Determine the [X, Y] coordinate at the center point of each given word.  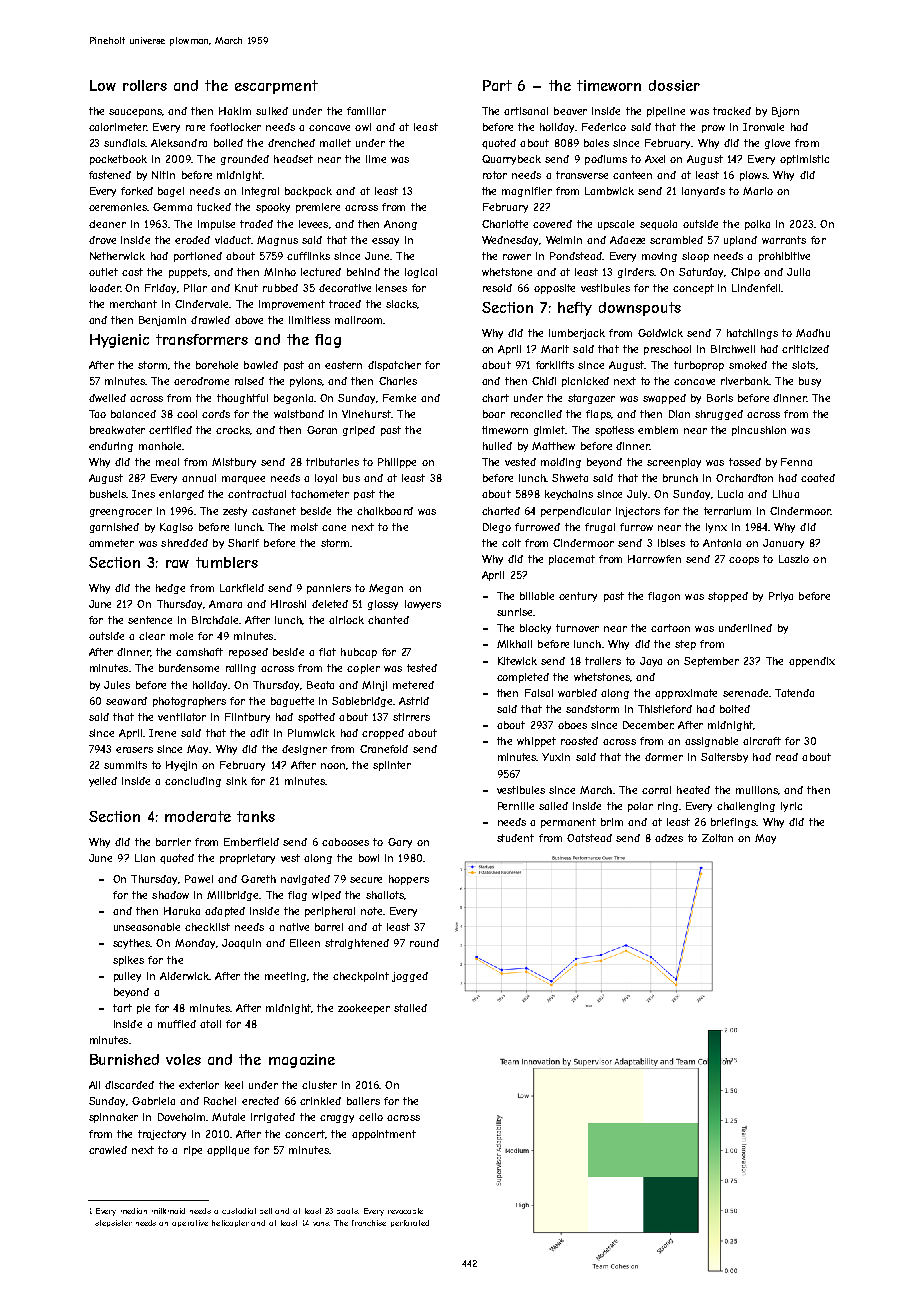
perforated [410, 1223]
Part [497, 85]
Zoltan [717, 838]
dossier [674, 85]
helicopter [230, 1223]
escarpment [276, 87]
